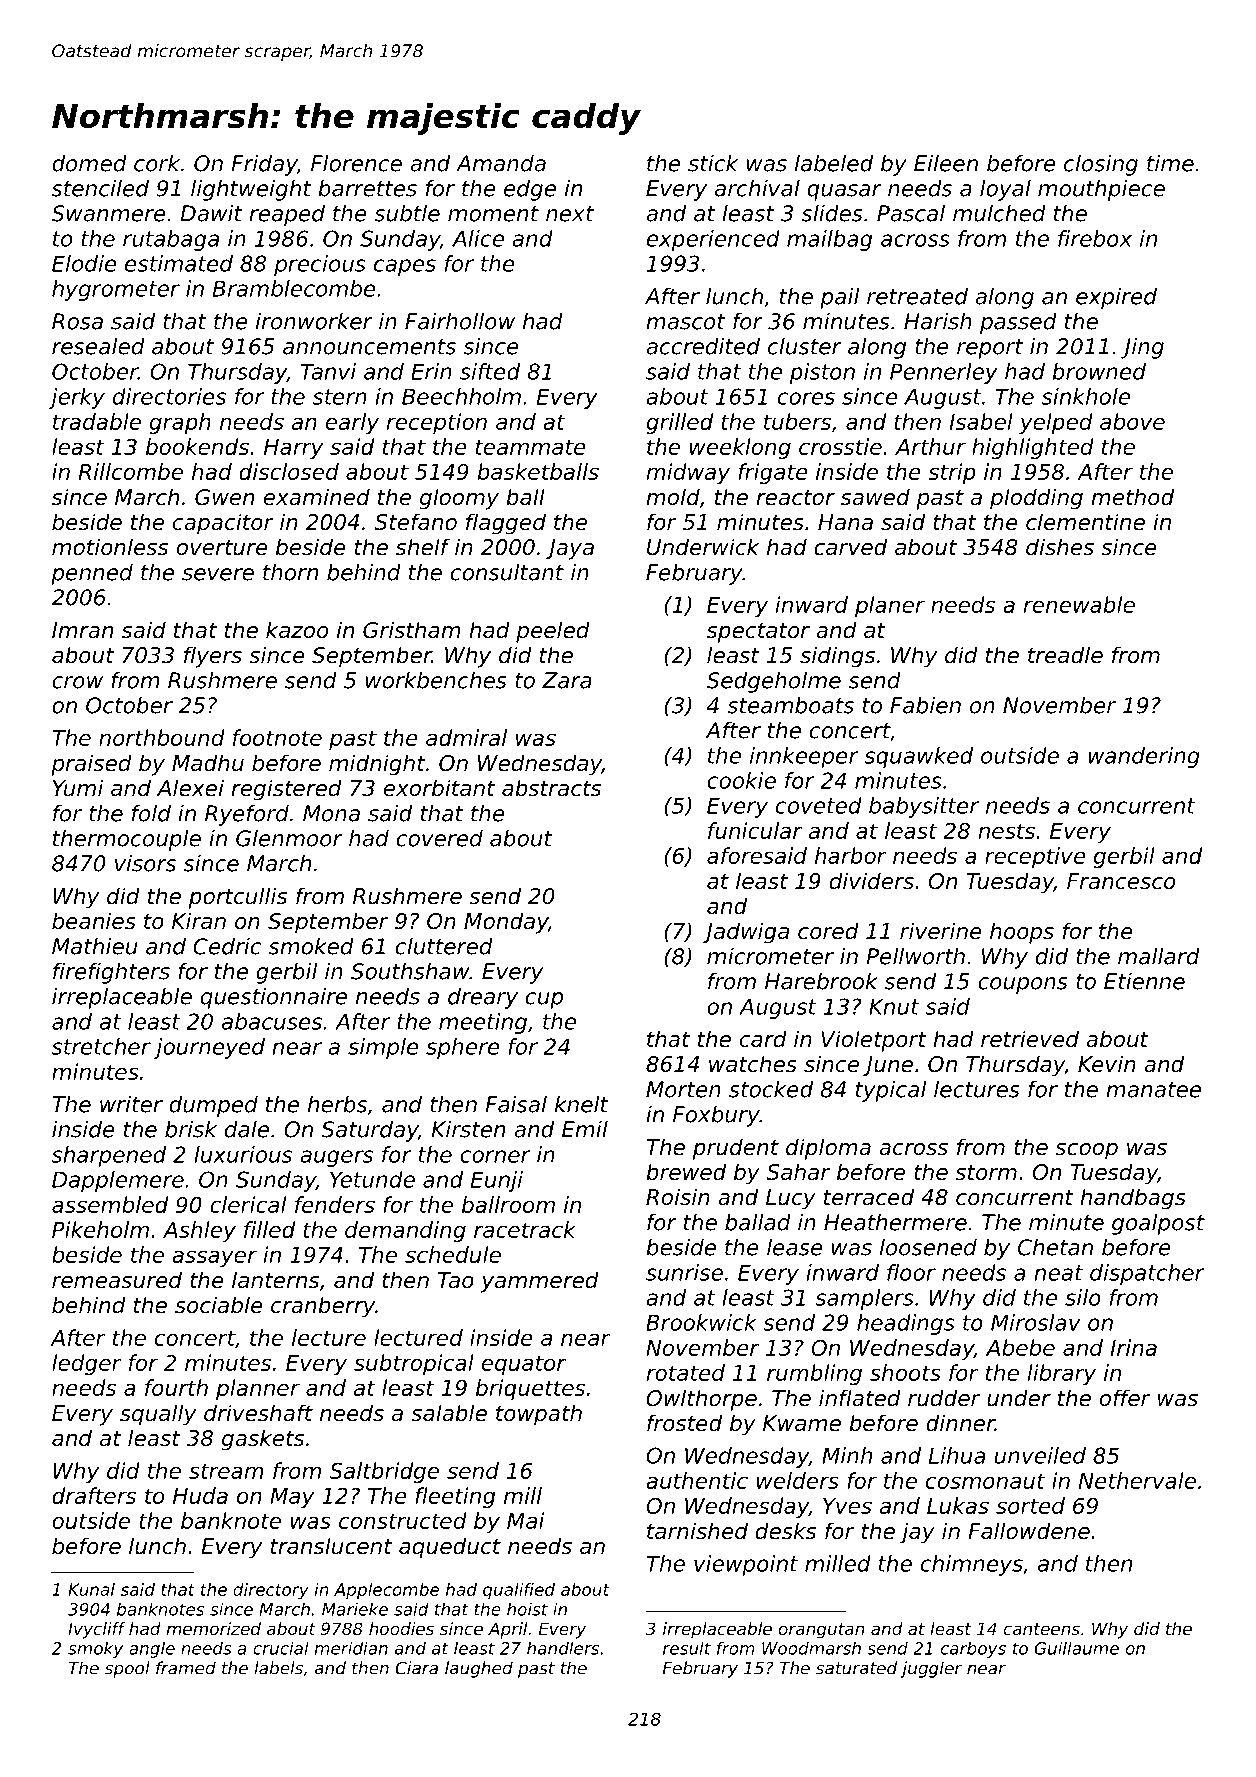 This screenshot has height=1777, width=1256. Describe the element at coordinates (127, 1669) in the screenshot. I see `spool` at that location.
